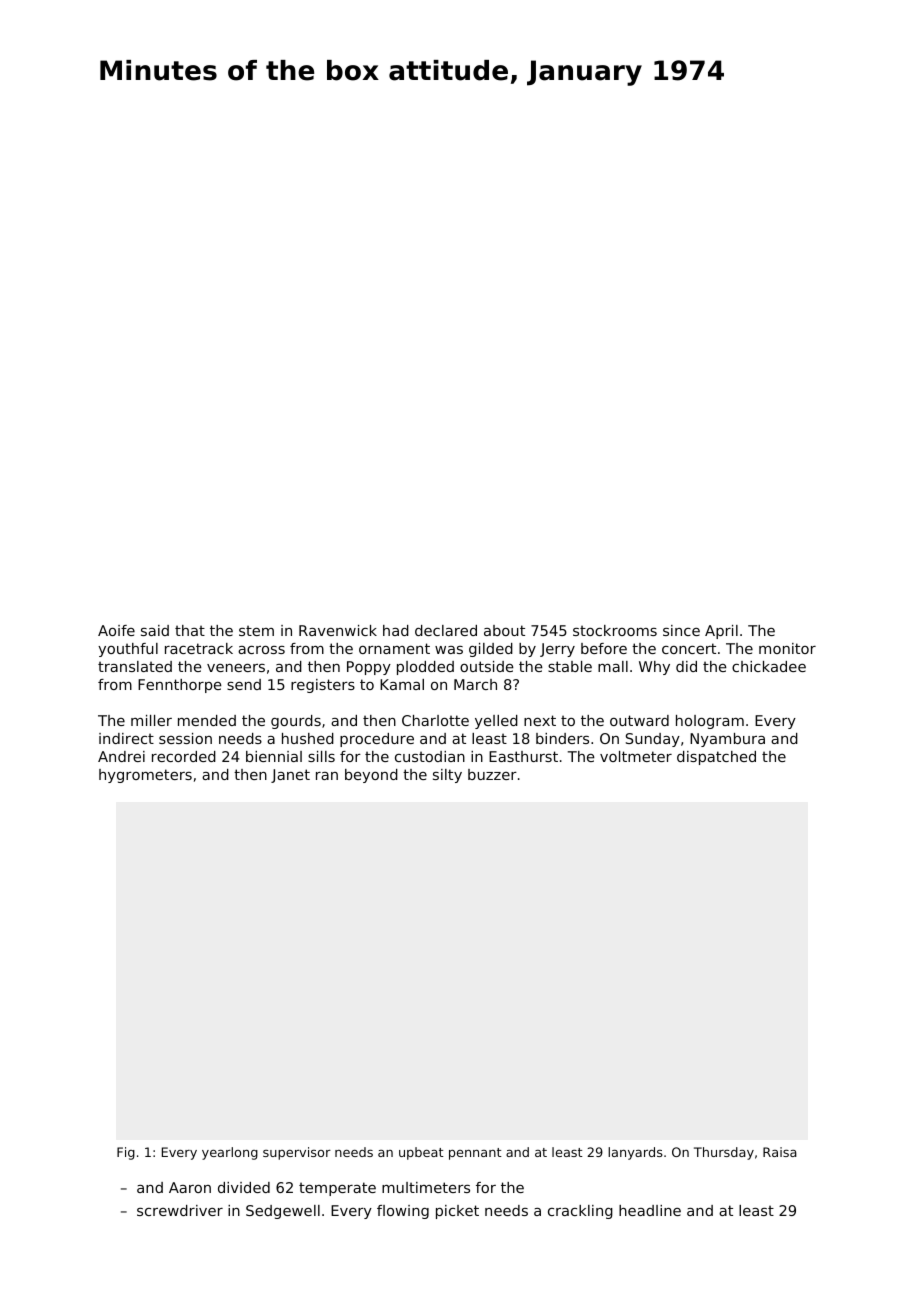 This screenshot has width=924, height=1308. What do you see at coordinates (126, 1153) in the screenshot?
I see `Fig` at bounding box center [126, 1153].
